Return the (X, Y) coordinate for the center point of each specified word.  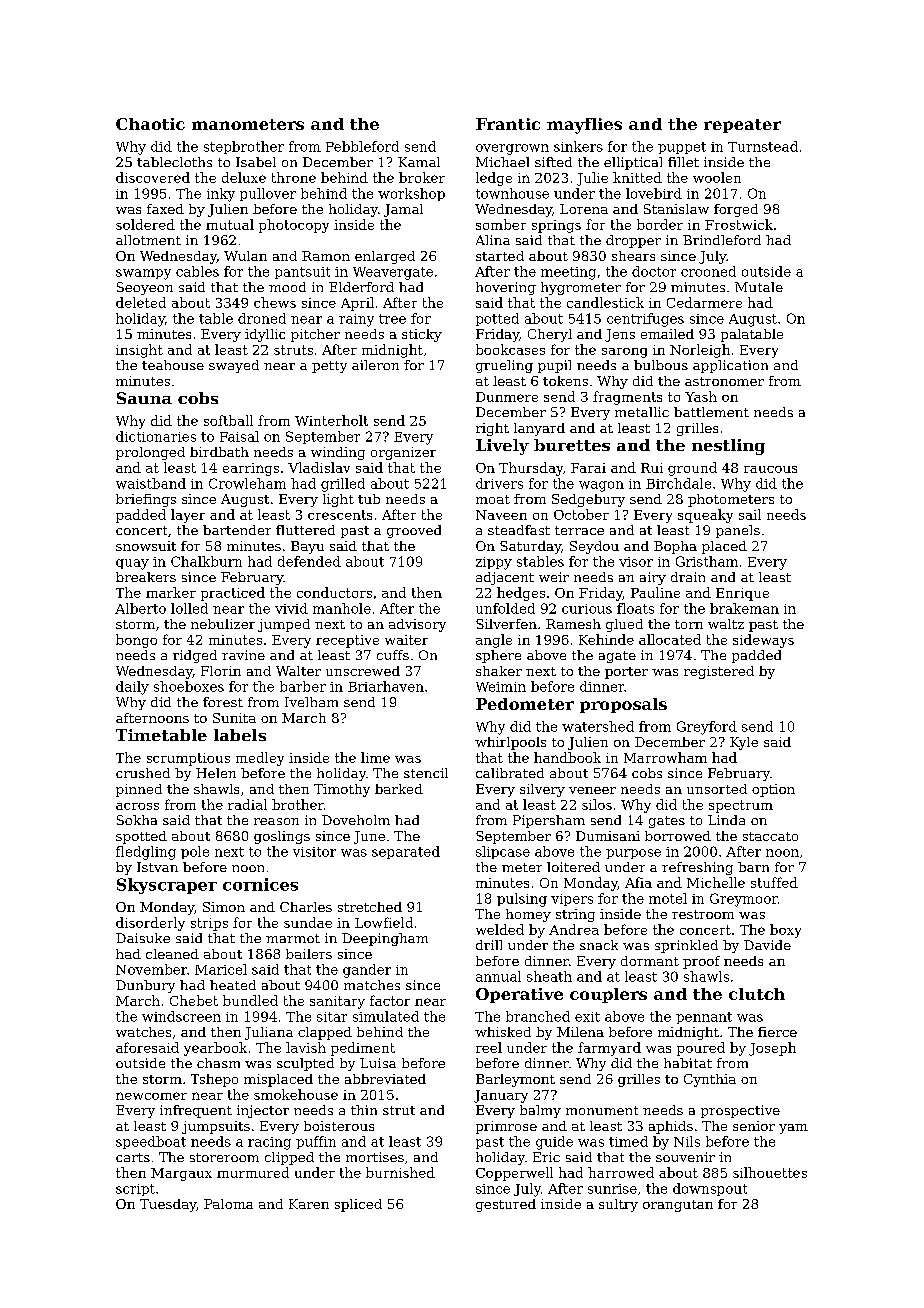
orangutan (678, 1206)
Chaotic (150, 124)
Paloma (228, 1204)
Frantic (508, 124)
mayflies (584, 126)
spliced (358, 1205)
